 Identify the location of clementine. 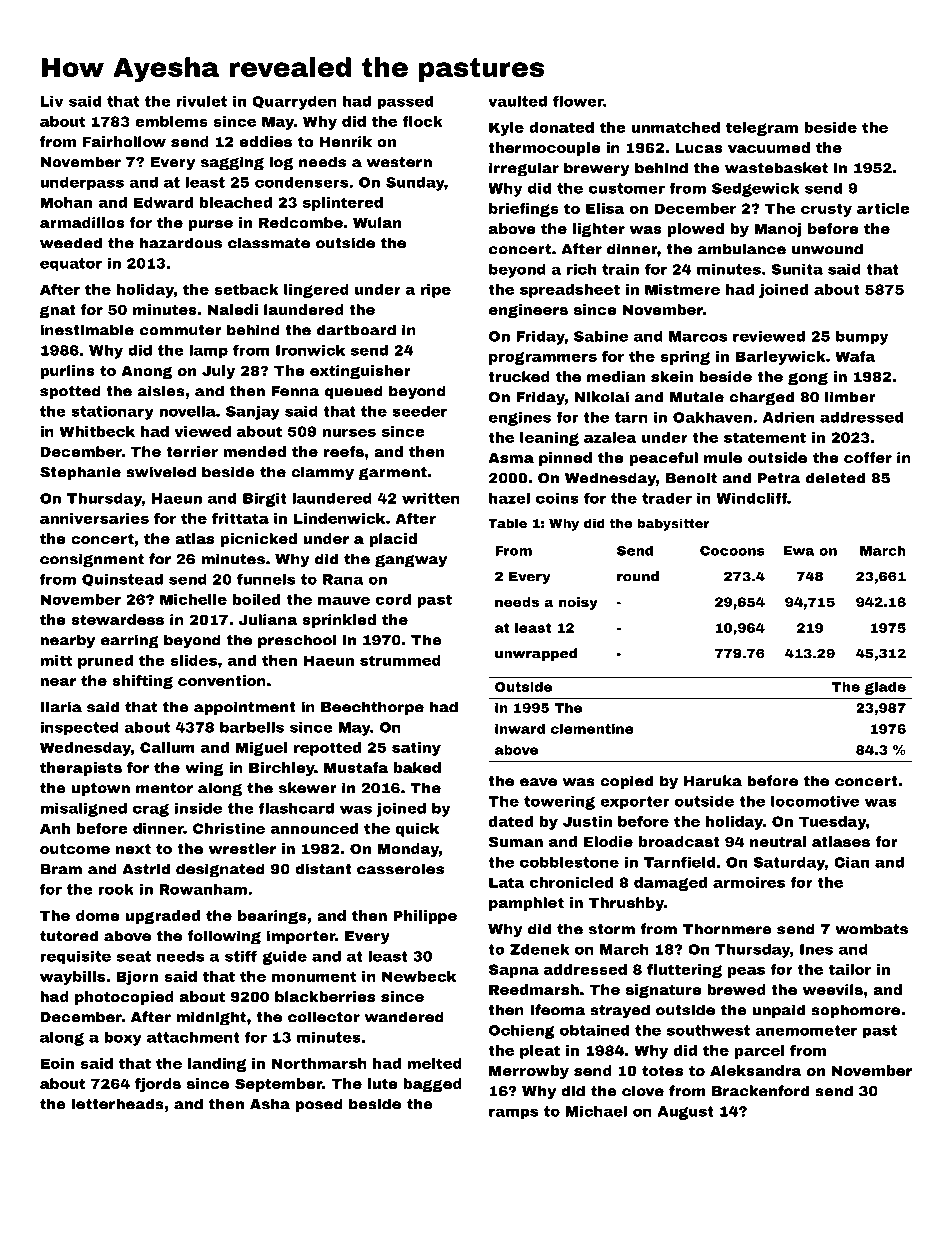
(592, 729).
